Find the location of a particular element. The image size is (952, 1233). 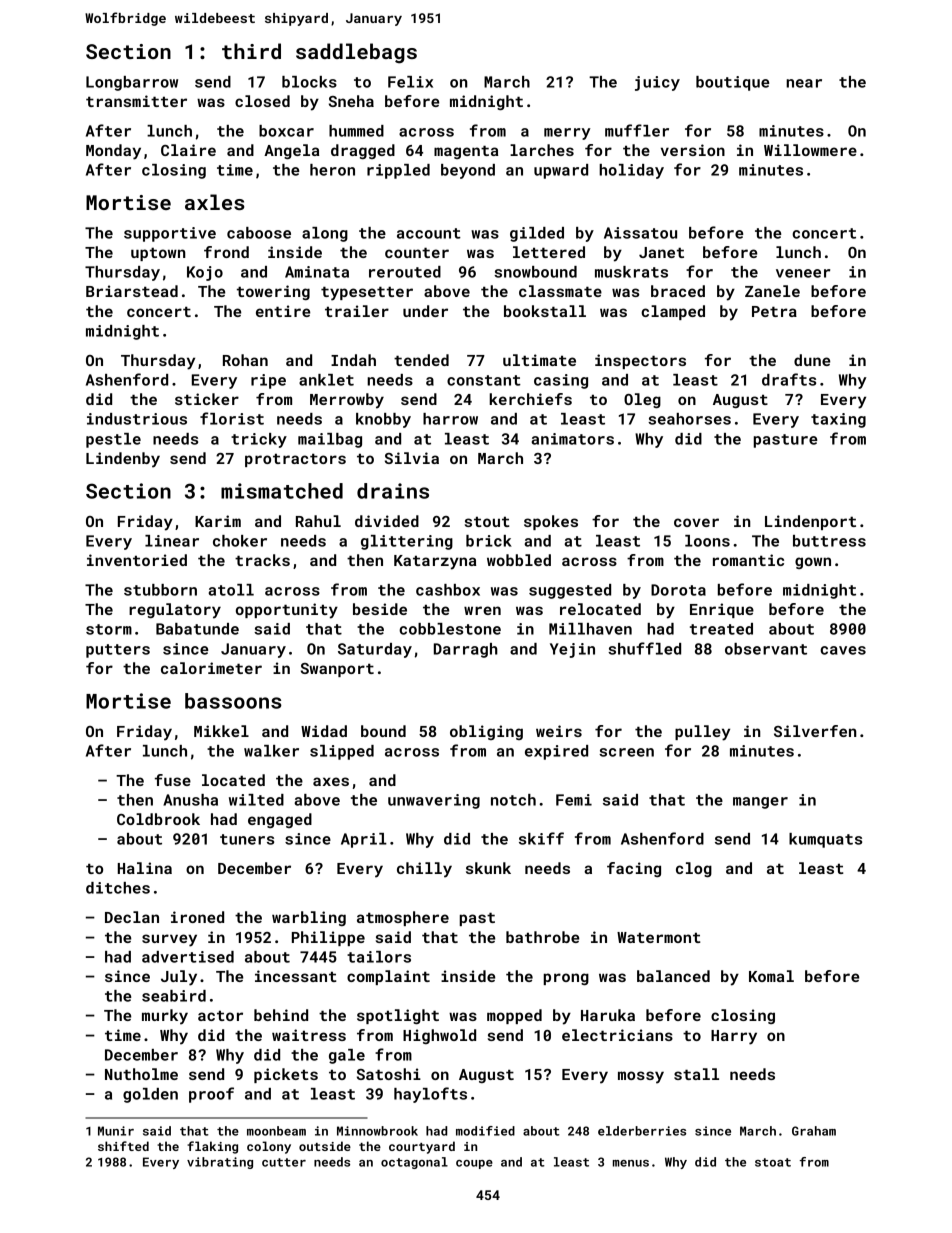

skunk is located at coordinates (488, 868).
